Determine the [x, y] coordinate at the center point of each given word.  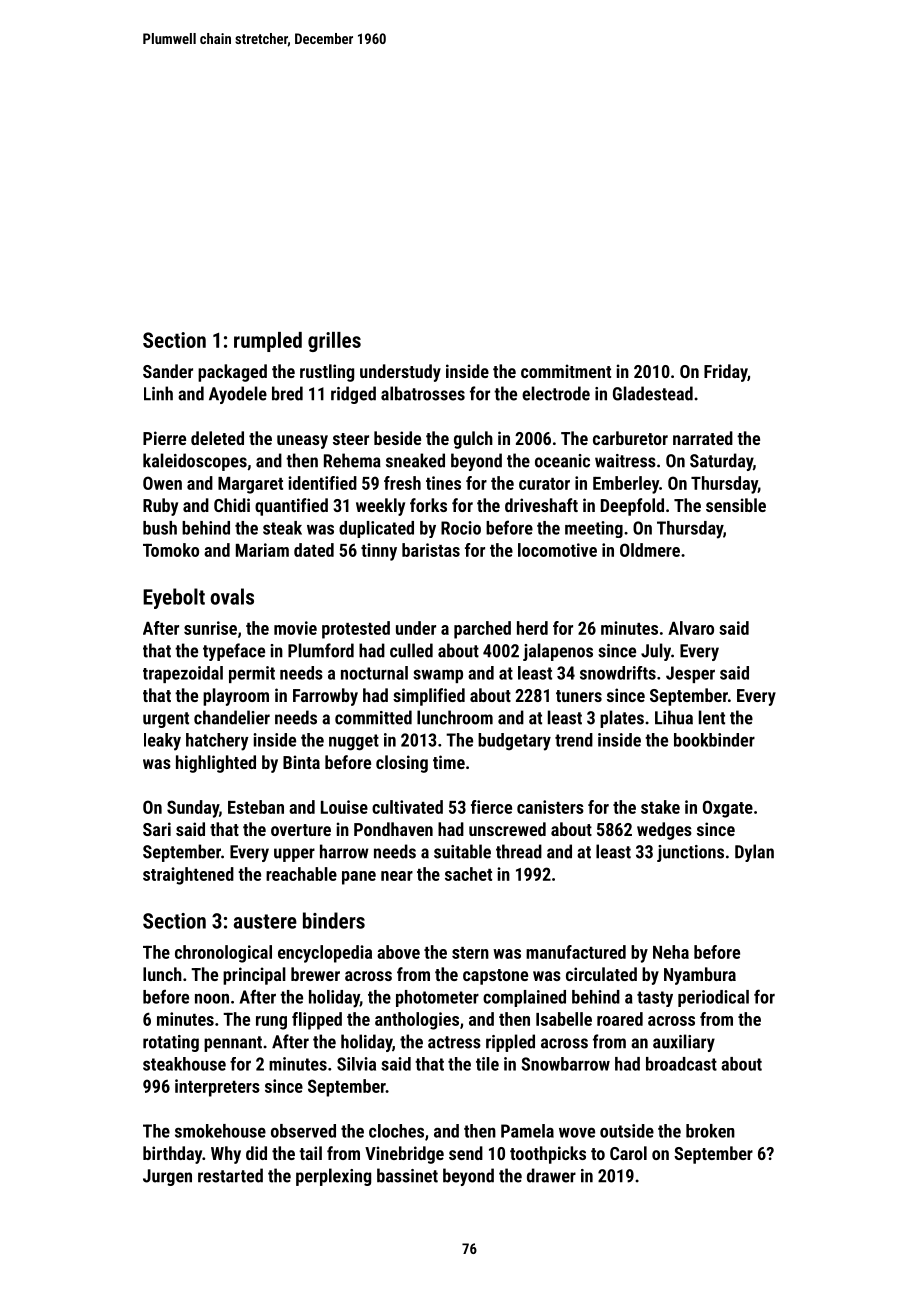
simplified [429, 697]
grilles [334, 342]
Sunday [193, 809]
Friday [725, 373]
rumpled [268, 342]
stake [660, 807]
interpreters [217, 1088]
